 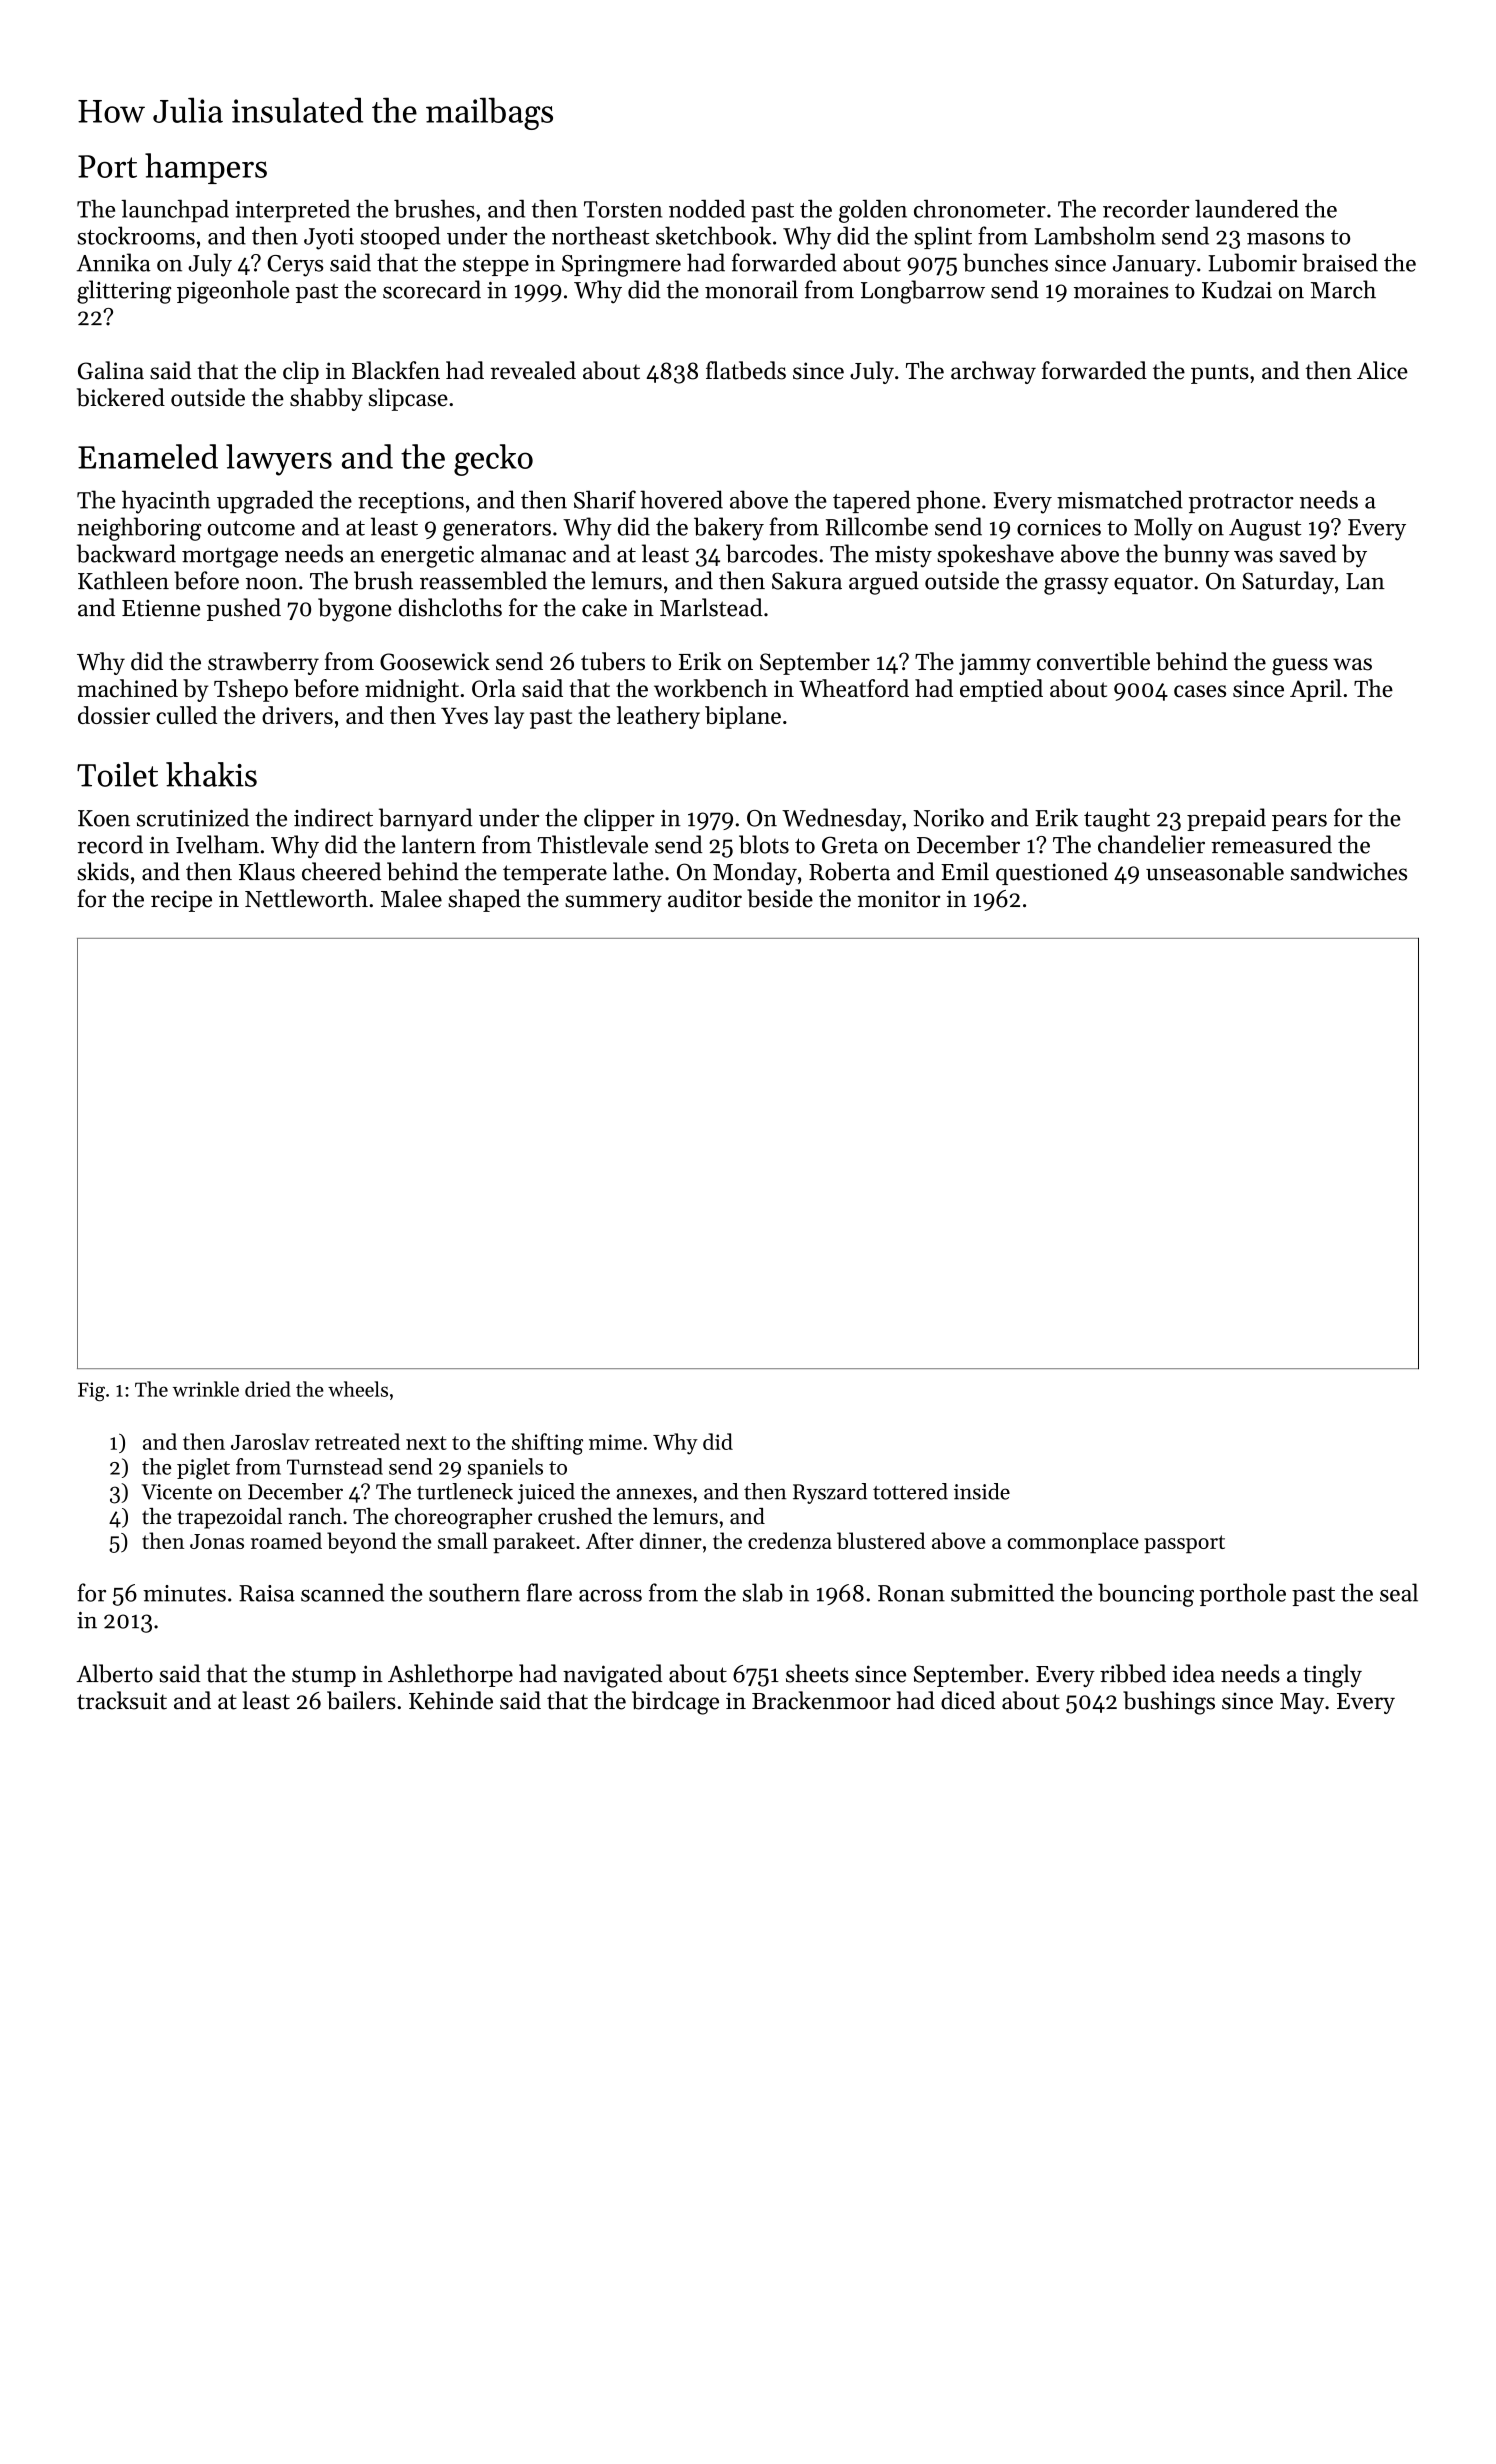 What do you see at coordinates (251, 528) in the document?
I see `outcome` at bounding box center [251, 528].
